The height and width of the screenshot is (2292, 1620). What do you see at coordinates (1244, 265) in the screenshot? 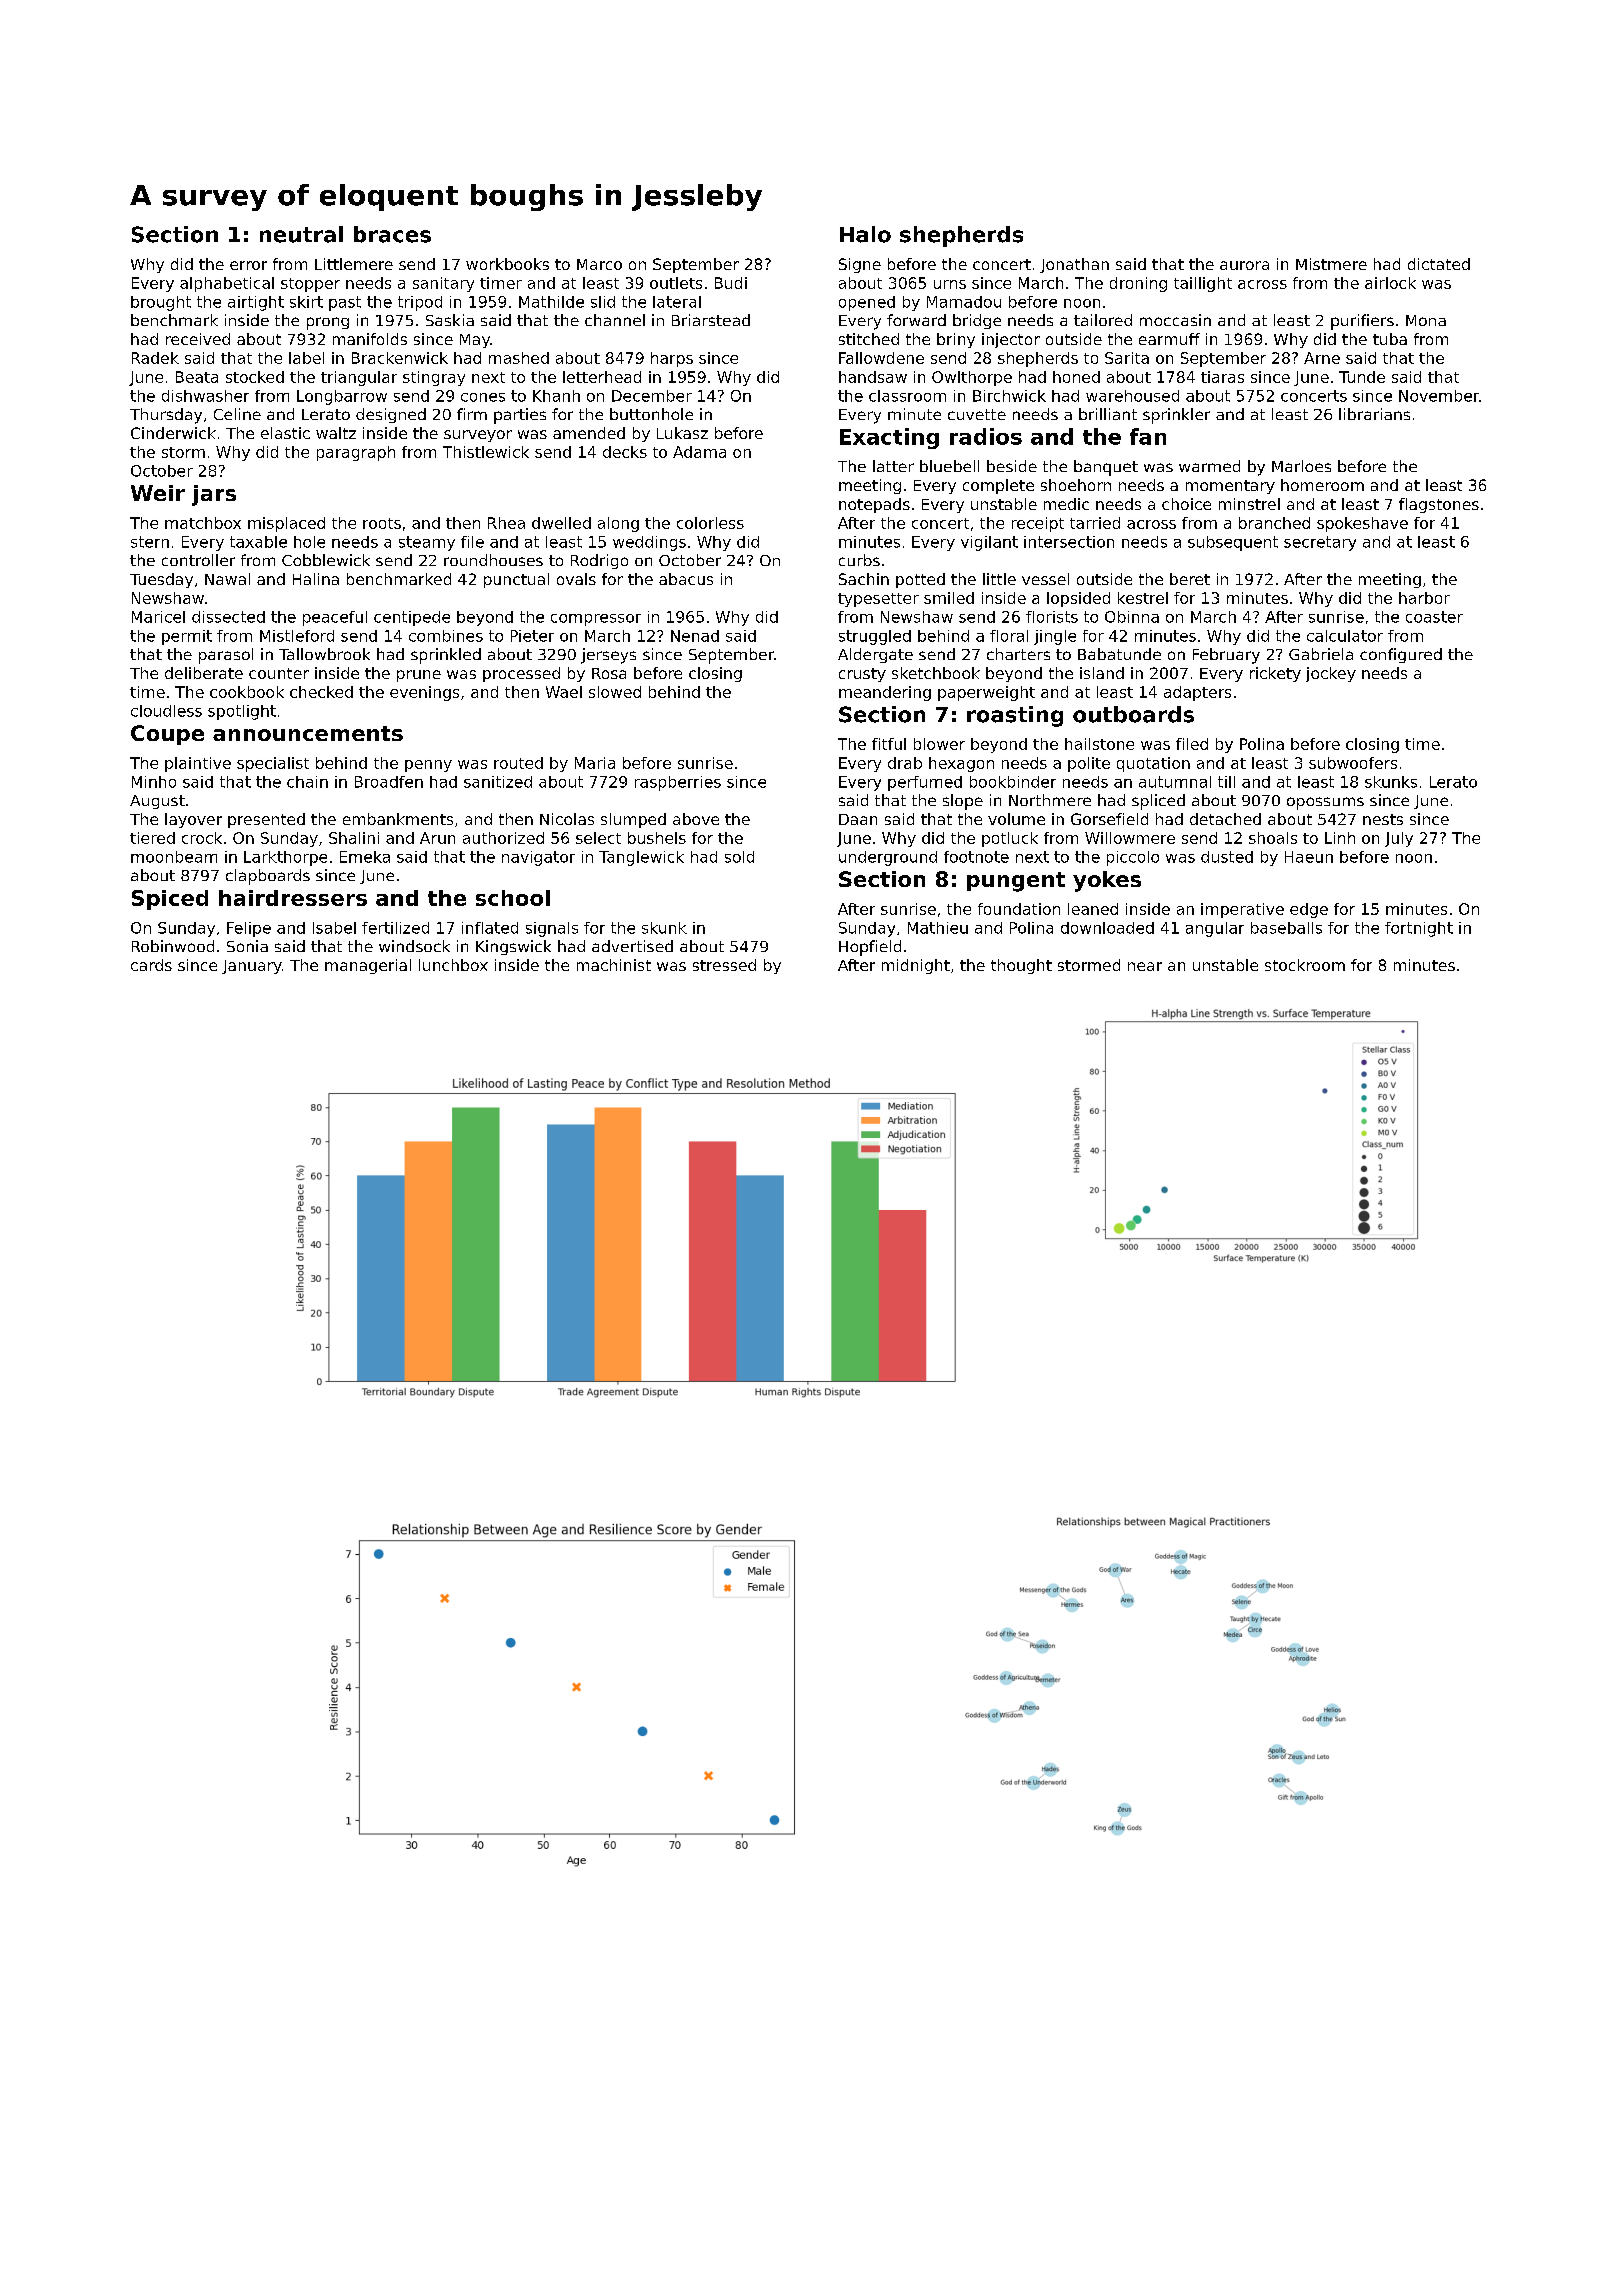
I see `aurora` at bounding box center [1244, 265].
